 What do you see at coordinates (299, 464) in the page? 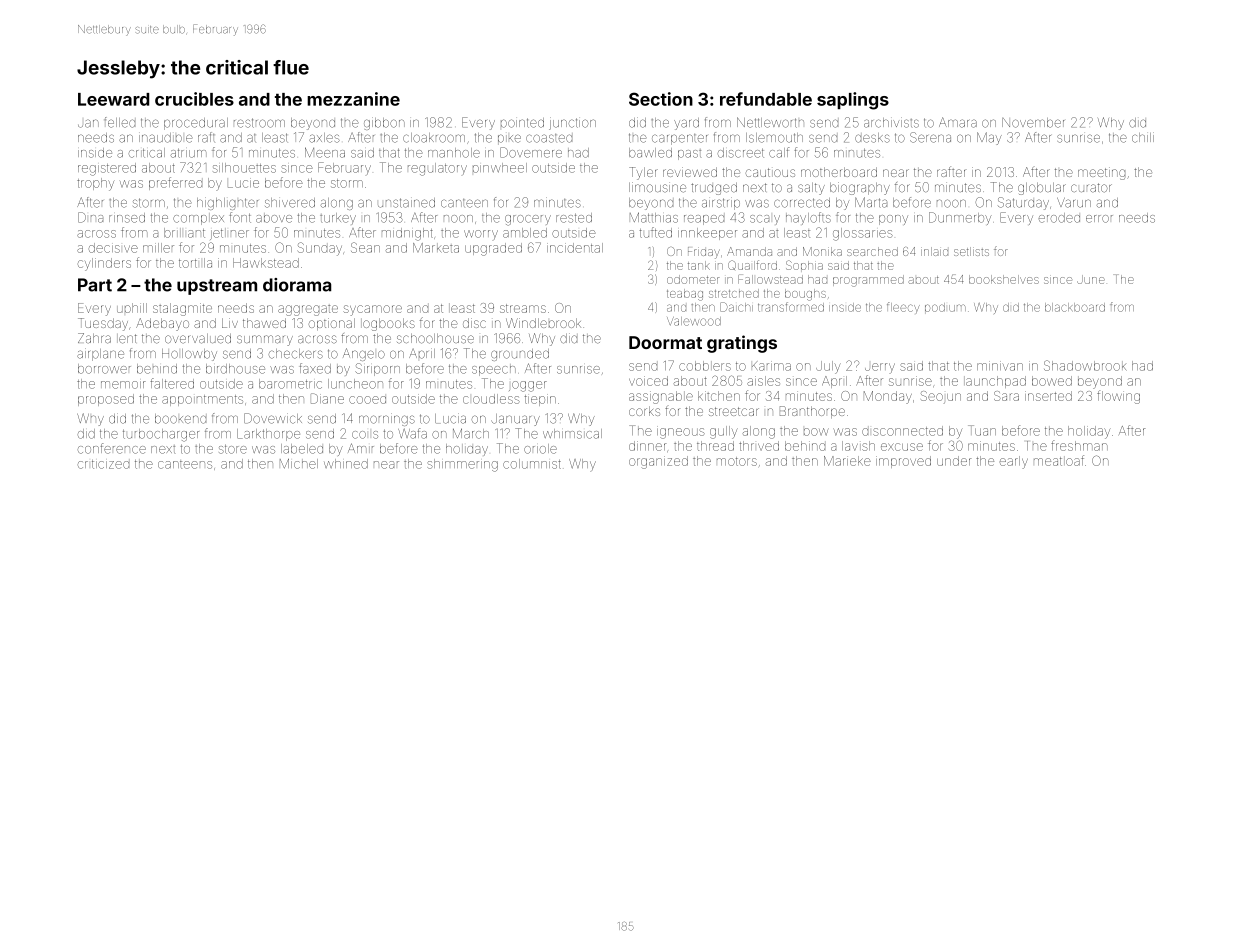
I see `Michel` at bounding box center [299, 464].
